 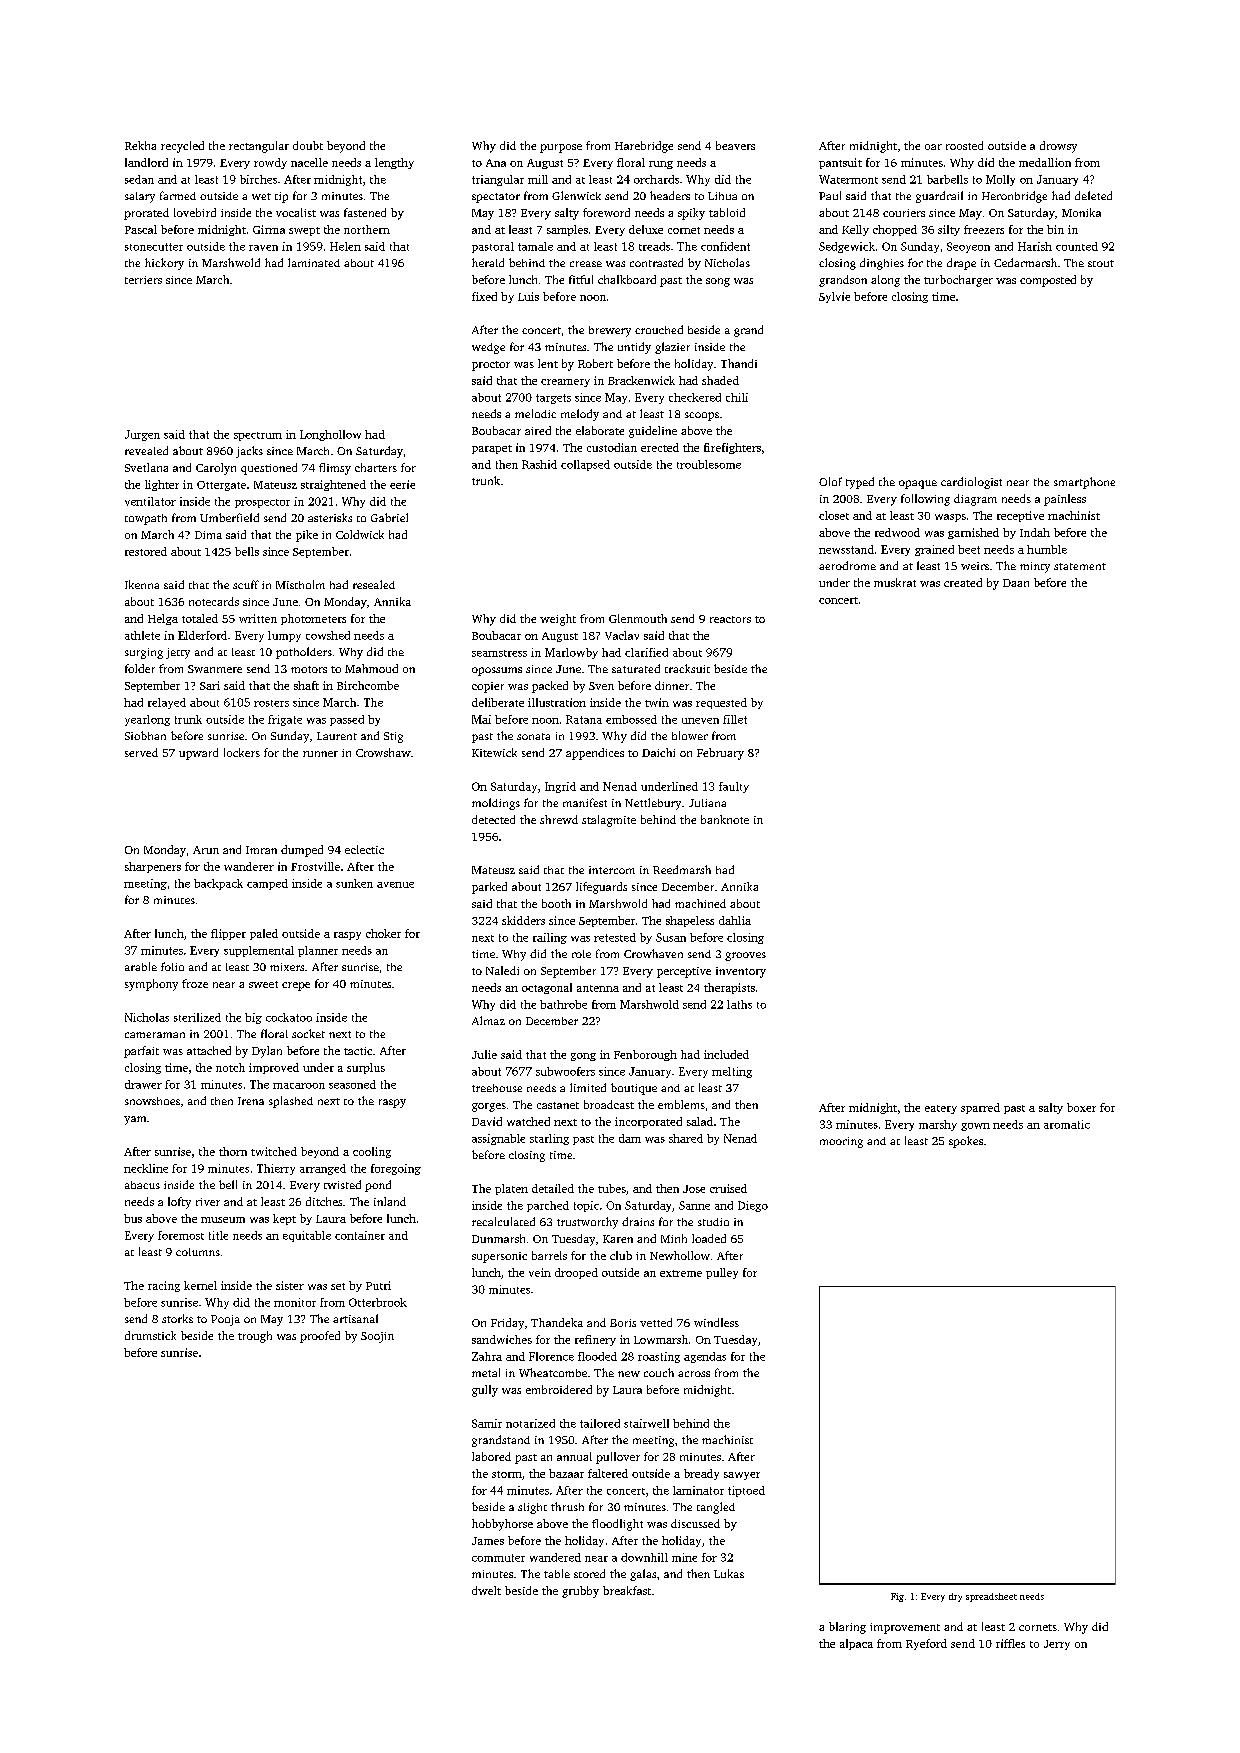 What do you see at coordinates (694, 1374) in the page?
I see `across` at bounding box center [694, 1374].
